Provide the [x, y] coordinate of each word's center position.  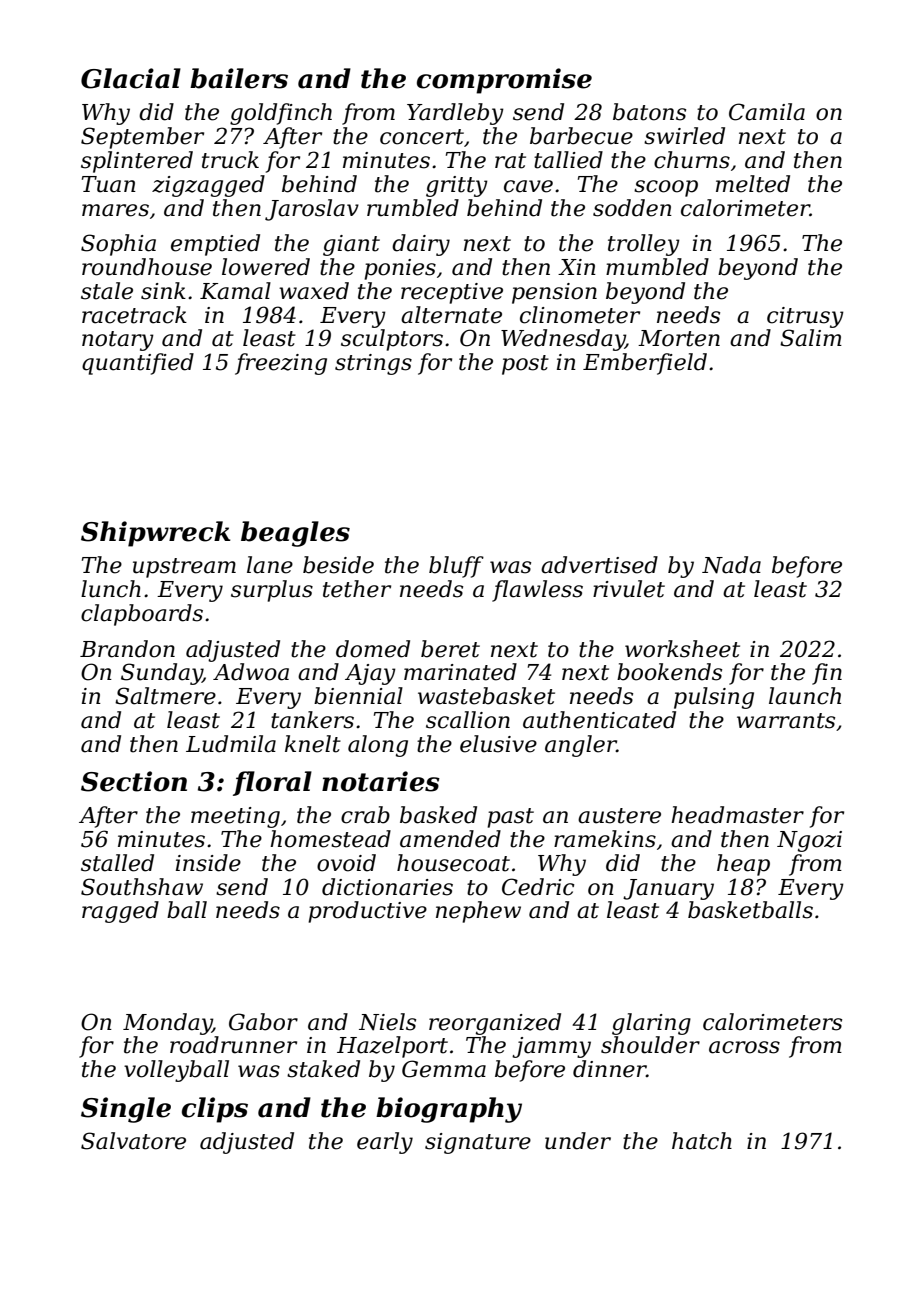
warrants [786, 721]
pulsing [714, 698]
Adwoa [251, 672]
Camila [767, 112]
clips [215, 1110]
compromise [504, 81]
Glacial [131, 78]
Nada [731, 565]
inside [208, 863]
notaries [381, 781]
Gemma [444, 1069]
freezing [281, 364]
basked [438, 815]
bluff [456, 567]
